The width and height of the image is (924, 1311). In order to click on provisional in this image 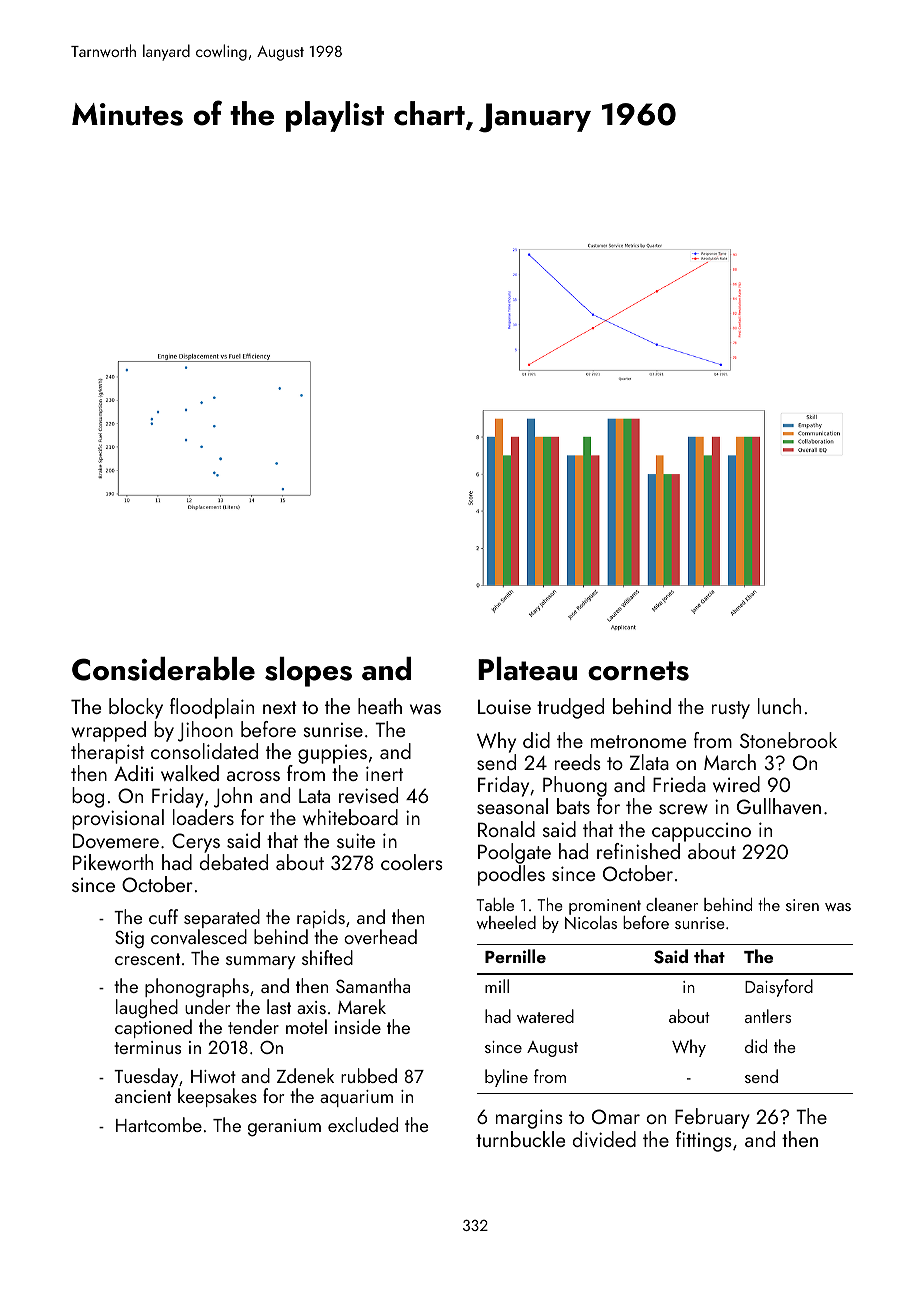, I will do `click(118, 819)`.
